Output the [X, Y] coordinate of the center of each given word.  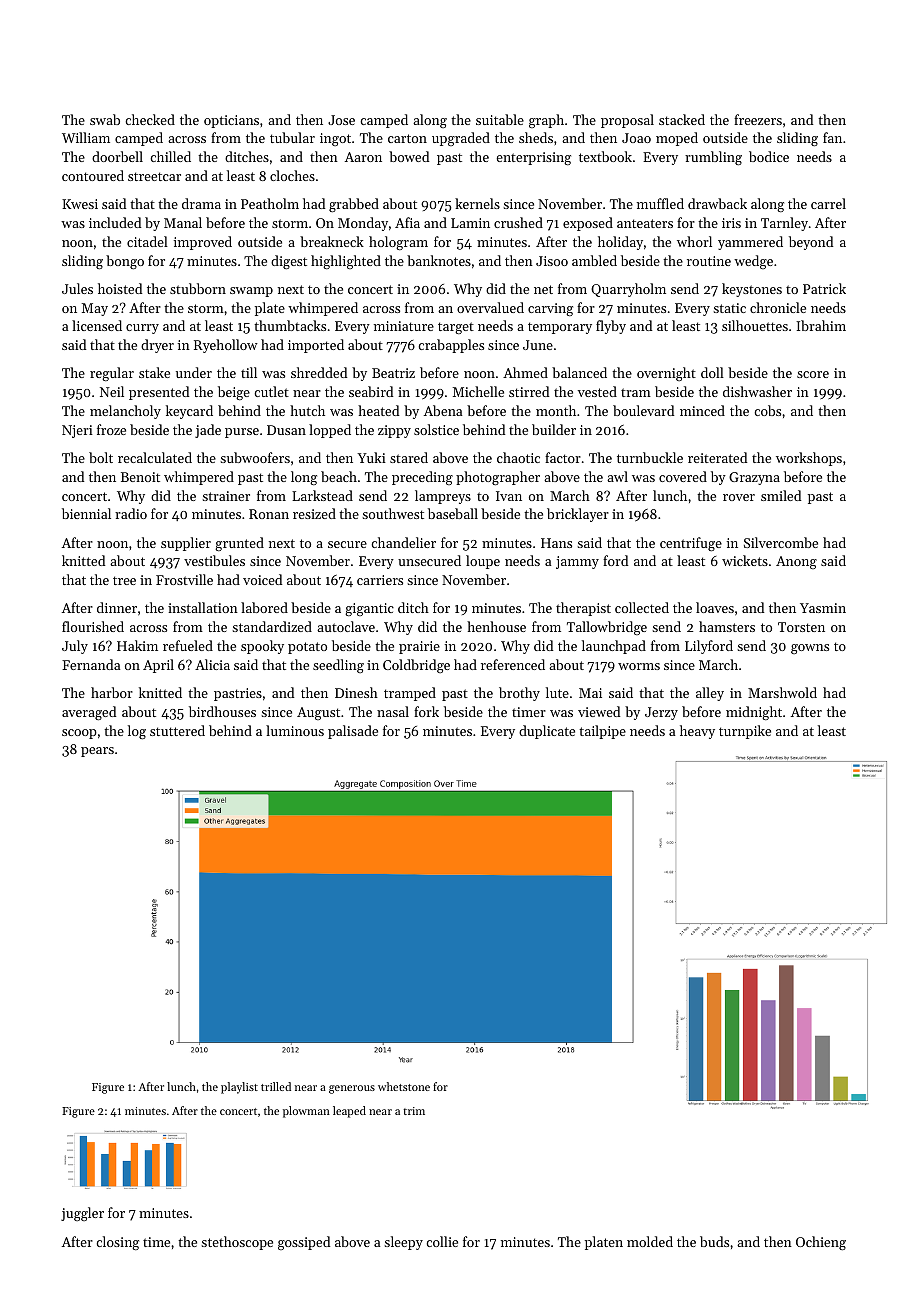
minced [702, 410]
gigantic [369, 609]
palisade [353, 732]
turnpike [745, 732]
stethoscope [237, 1243]
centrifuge [691, 544]
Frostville [184, 579]
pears [97, 752]
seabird [371, 391]
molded [650, 1241]
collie [442, 1241]
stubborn [198, 288]
